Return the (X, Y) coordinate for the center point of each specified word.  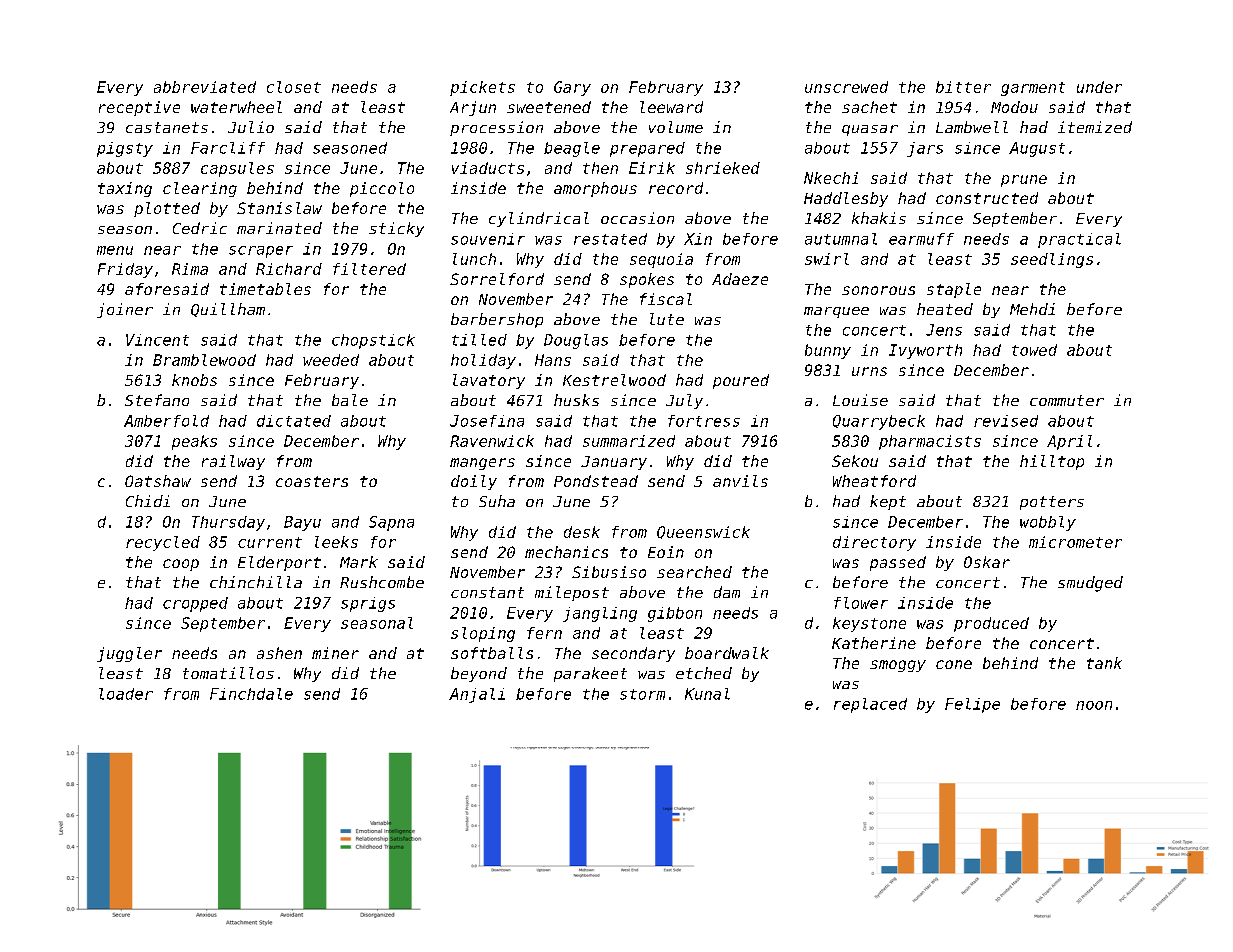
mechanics (566, 552)
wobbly (1048, 523)
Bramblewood (204, 360)
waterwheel (236, 107)
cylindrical (539, 219)
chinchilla (256, 582)
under (1099, 87)
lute (667, 319)
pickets (482, 88)
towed (1034, 350)
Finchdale (251, 694)
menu (115, 250)
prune (1024, 181)
